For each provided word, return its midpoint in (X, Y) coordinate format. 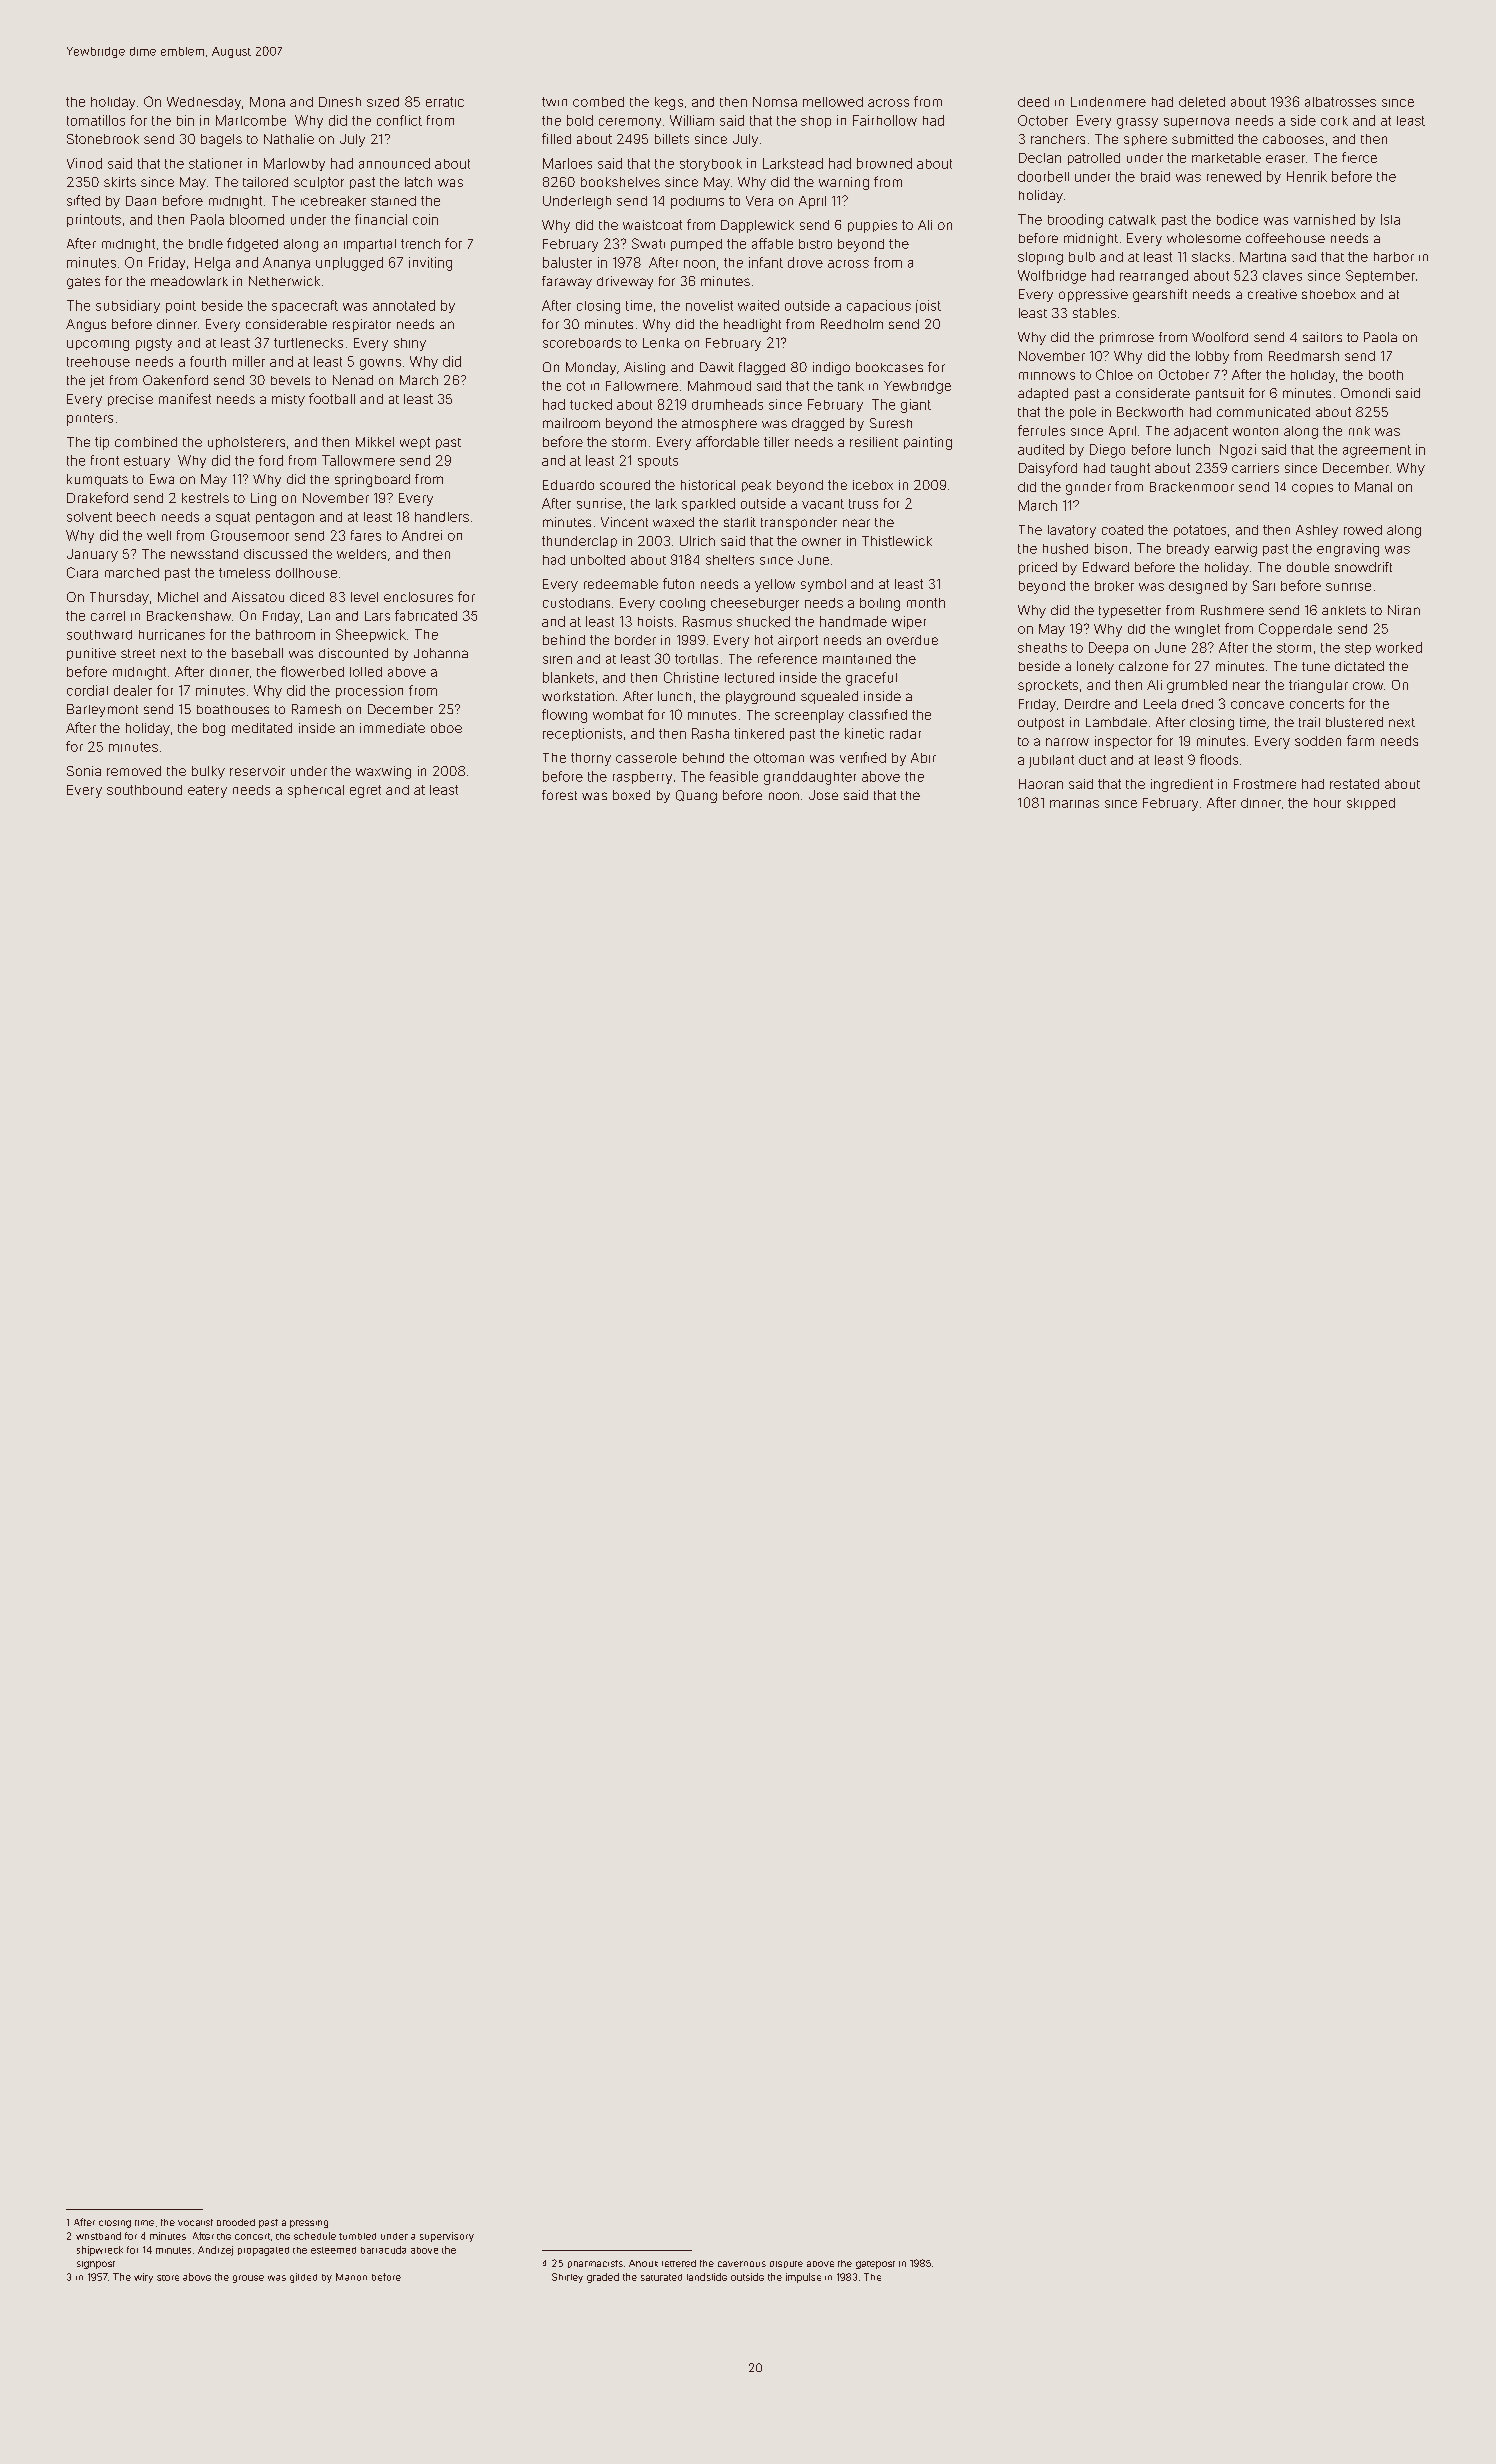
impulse (803, 2278)
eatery (207, 791)
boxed (631, 795)
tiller (776, 442)
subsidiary (128, 306)
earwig (1236, 550)
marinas (1074, 804)
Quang (696, 796)
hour (1327, 803)
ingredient (1182, 785)
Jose (823, 795)
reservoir (257, 771)
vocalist (195, 2222)
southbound (144, 790)
